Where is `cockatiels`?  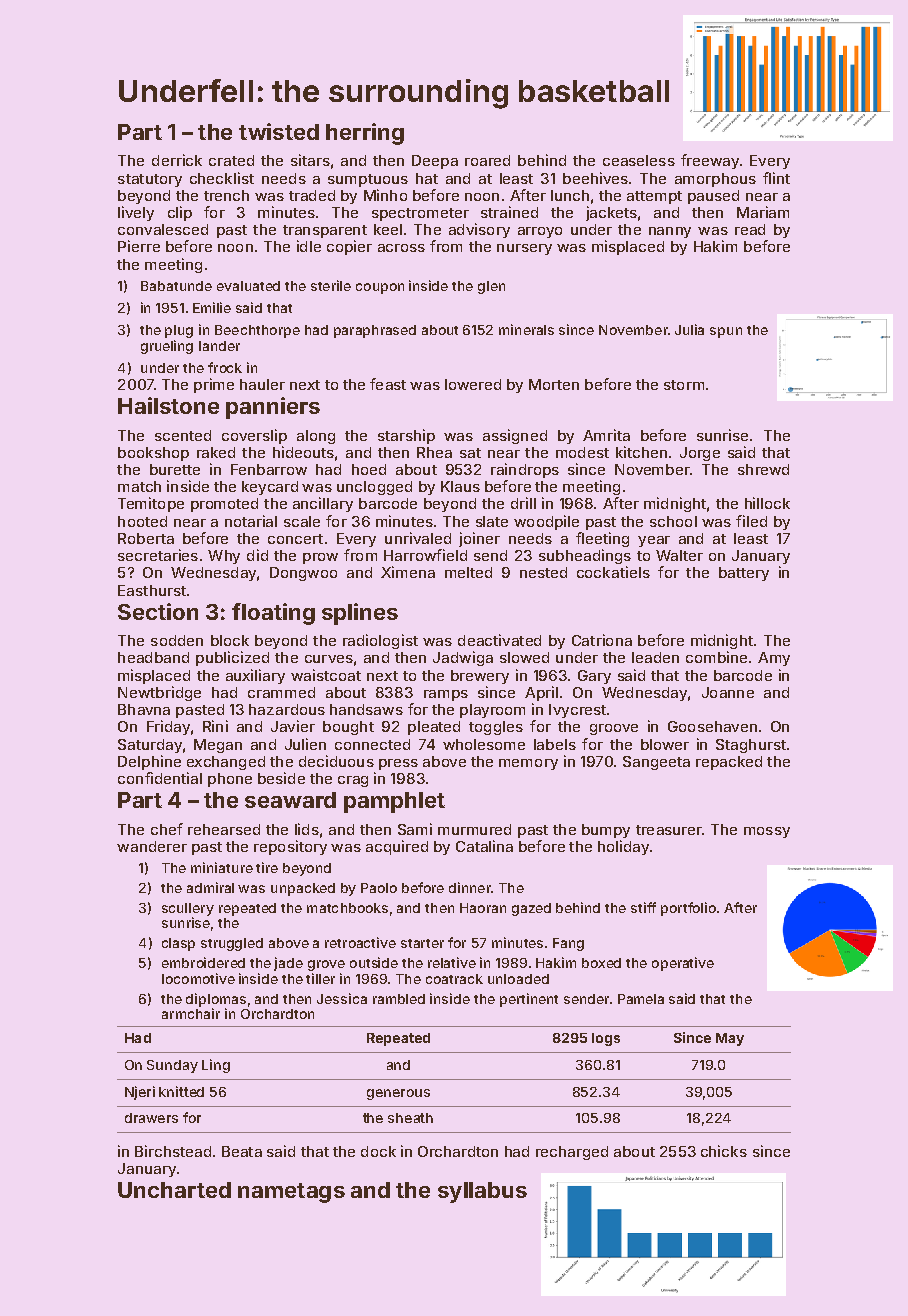 cockatiels is located at coordinates (613, 572).
